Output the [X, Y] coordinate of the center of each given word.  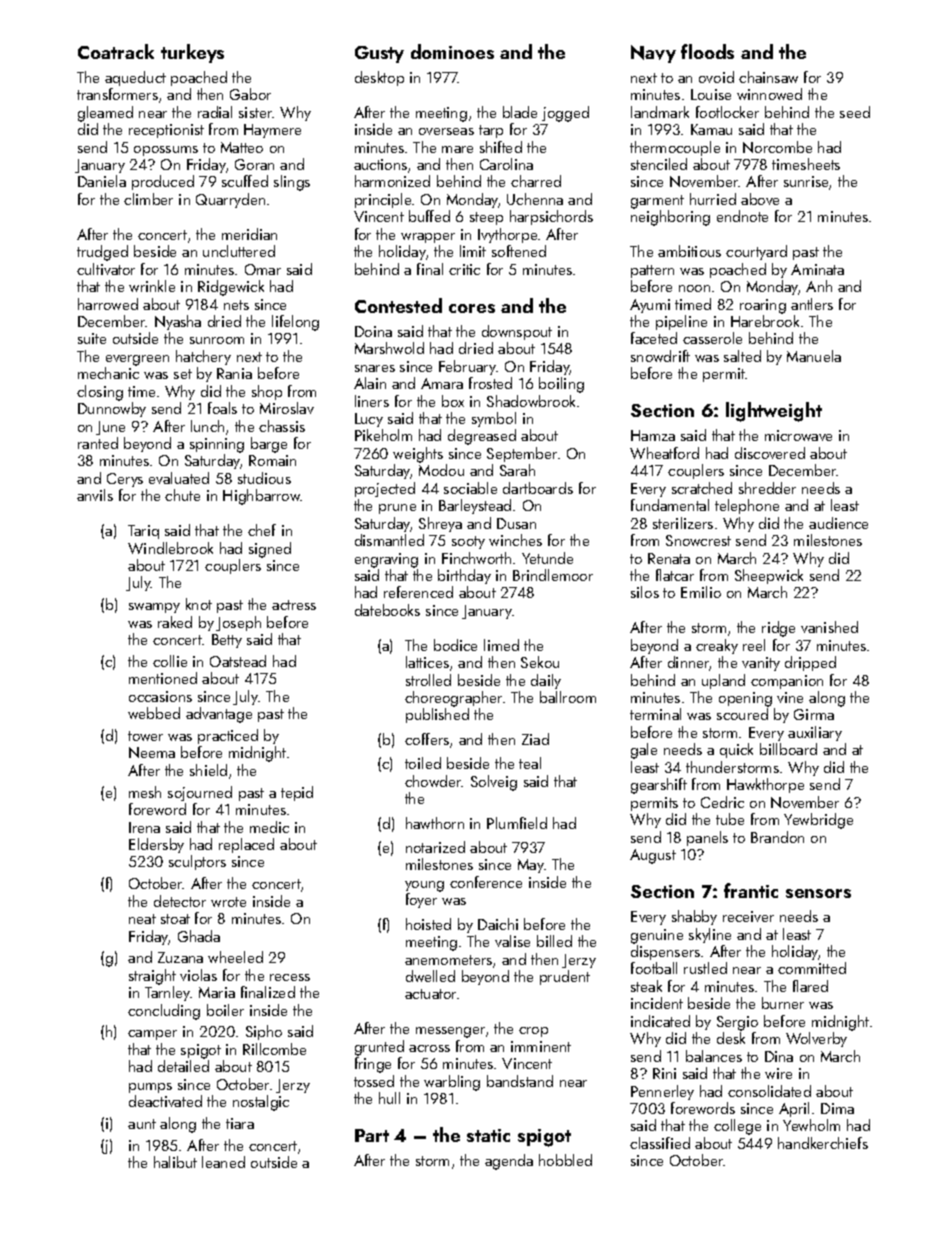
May [531, 866]
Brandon [777, 837]
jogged [565, 114]
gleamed [105, 114]
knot [199, 604]
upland [723, 681]
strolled [428, 680]
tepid [297, 793]
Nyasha [178, 322]
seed [855, 112]
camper [152, 1035]
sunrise [806, 181]
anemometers [448, 960]
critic [464, 269]
